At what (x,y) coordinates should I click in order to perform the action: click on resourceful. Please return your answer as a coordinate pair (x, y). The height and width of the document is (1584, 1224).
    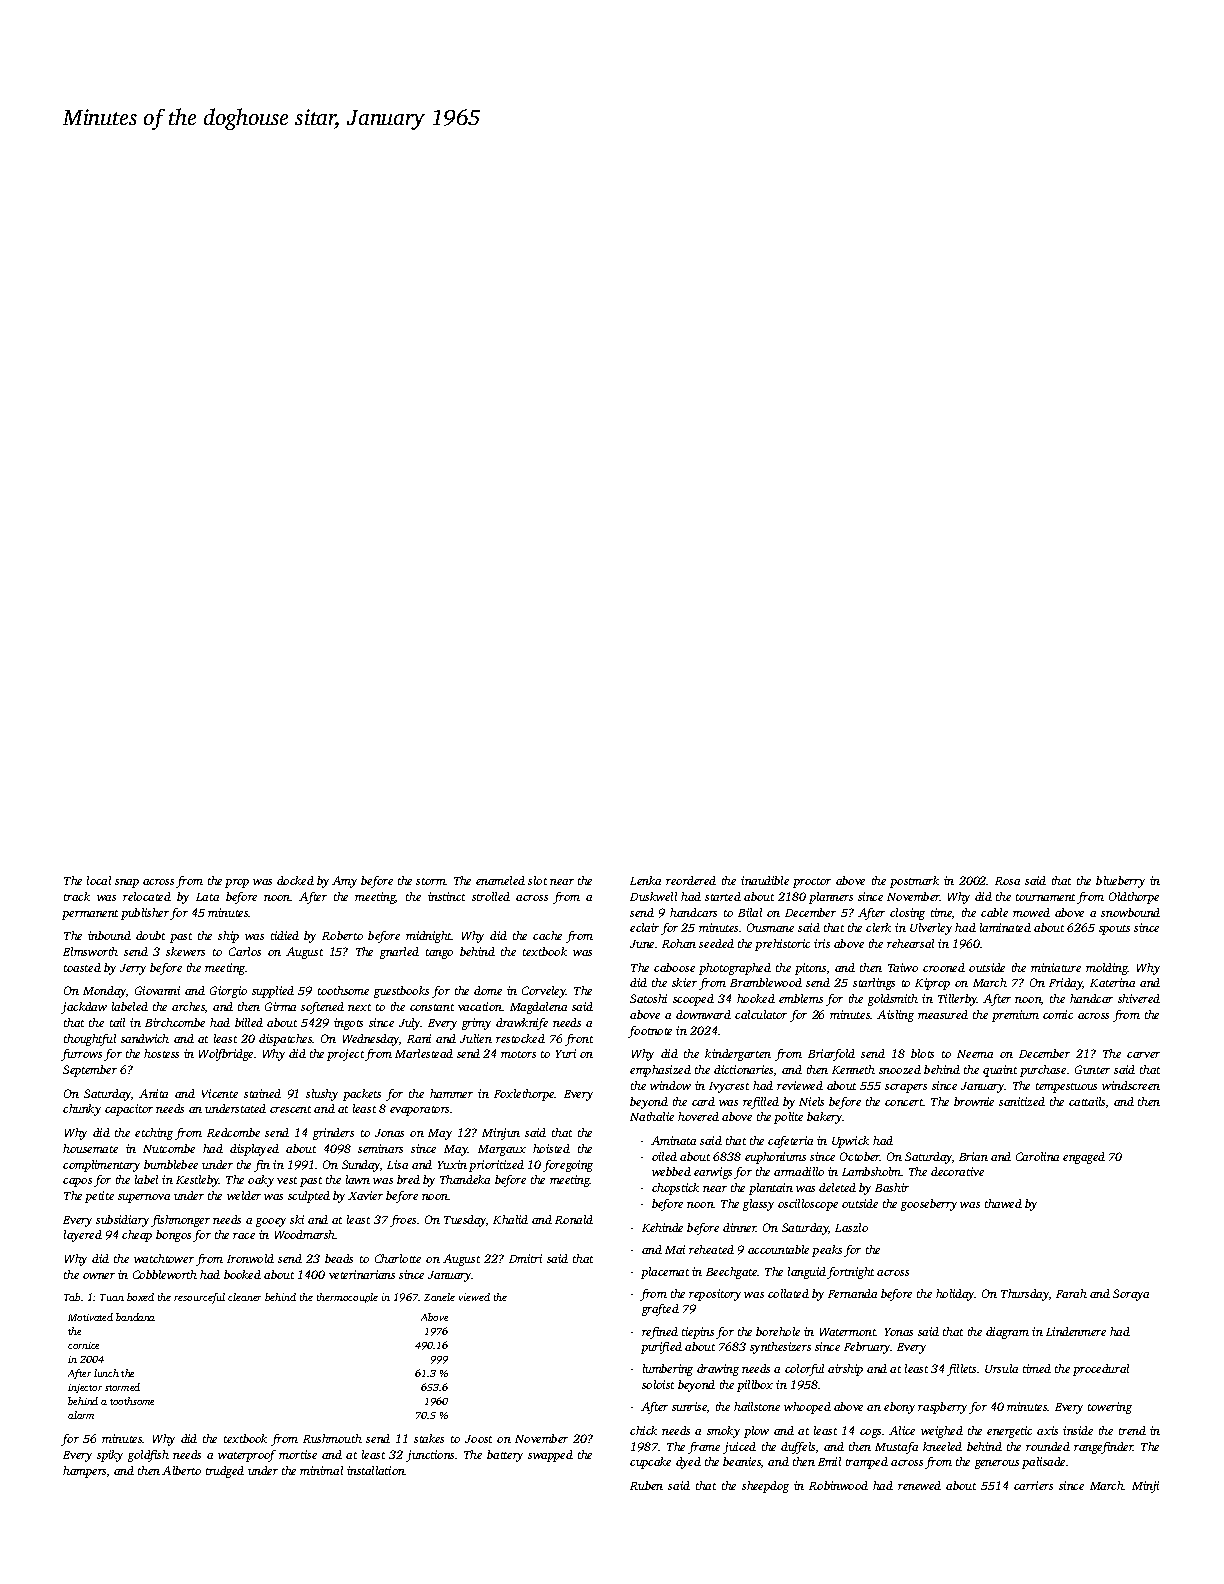
    Looking at the image, I should click on (199, 1298).
